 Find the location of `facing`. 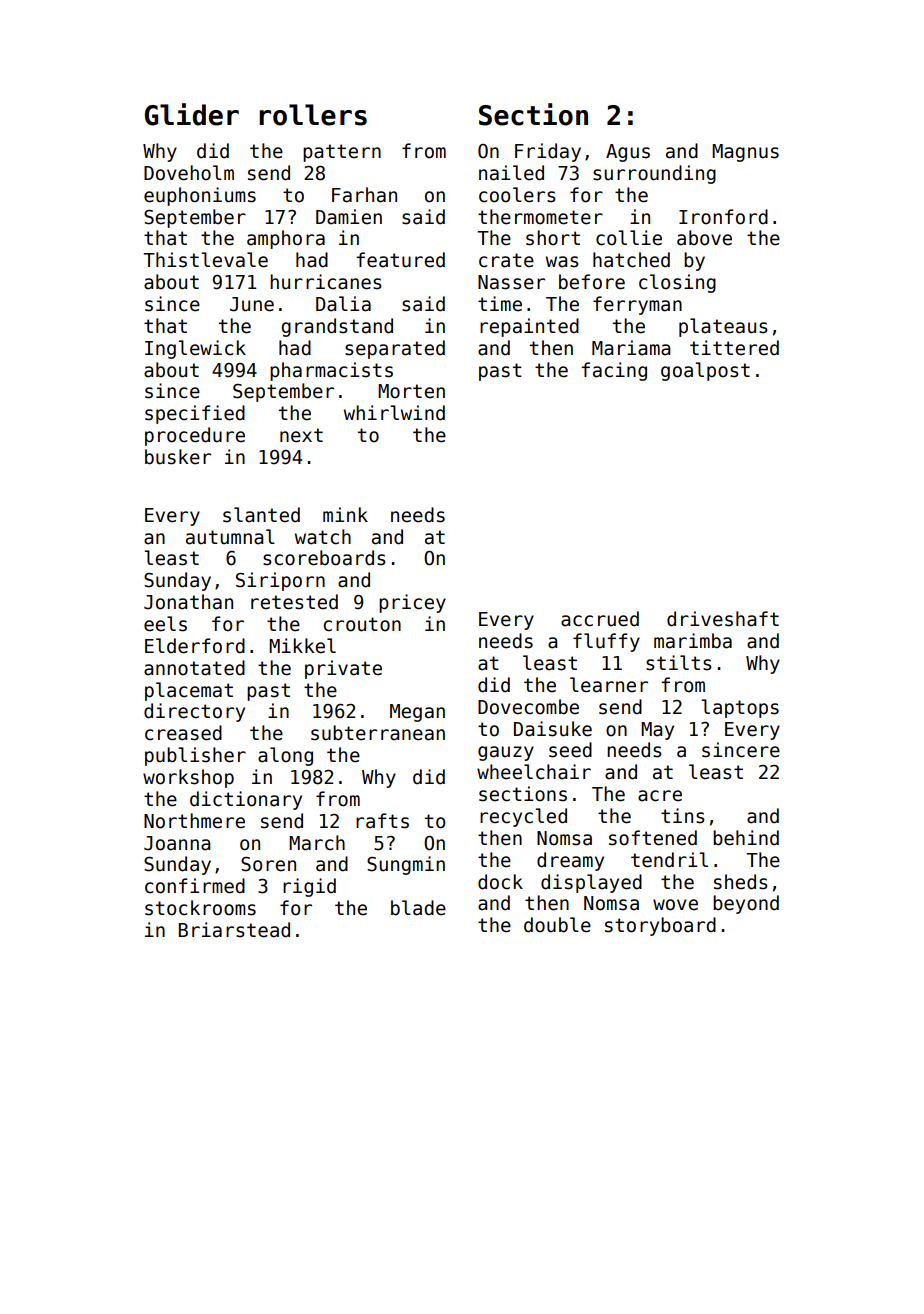

facing is located at coordinates (614, 371).
